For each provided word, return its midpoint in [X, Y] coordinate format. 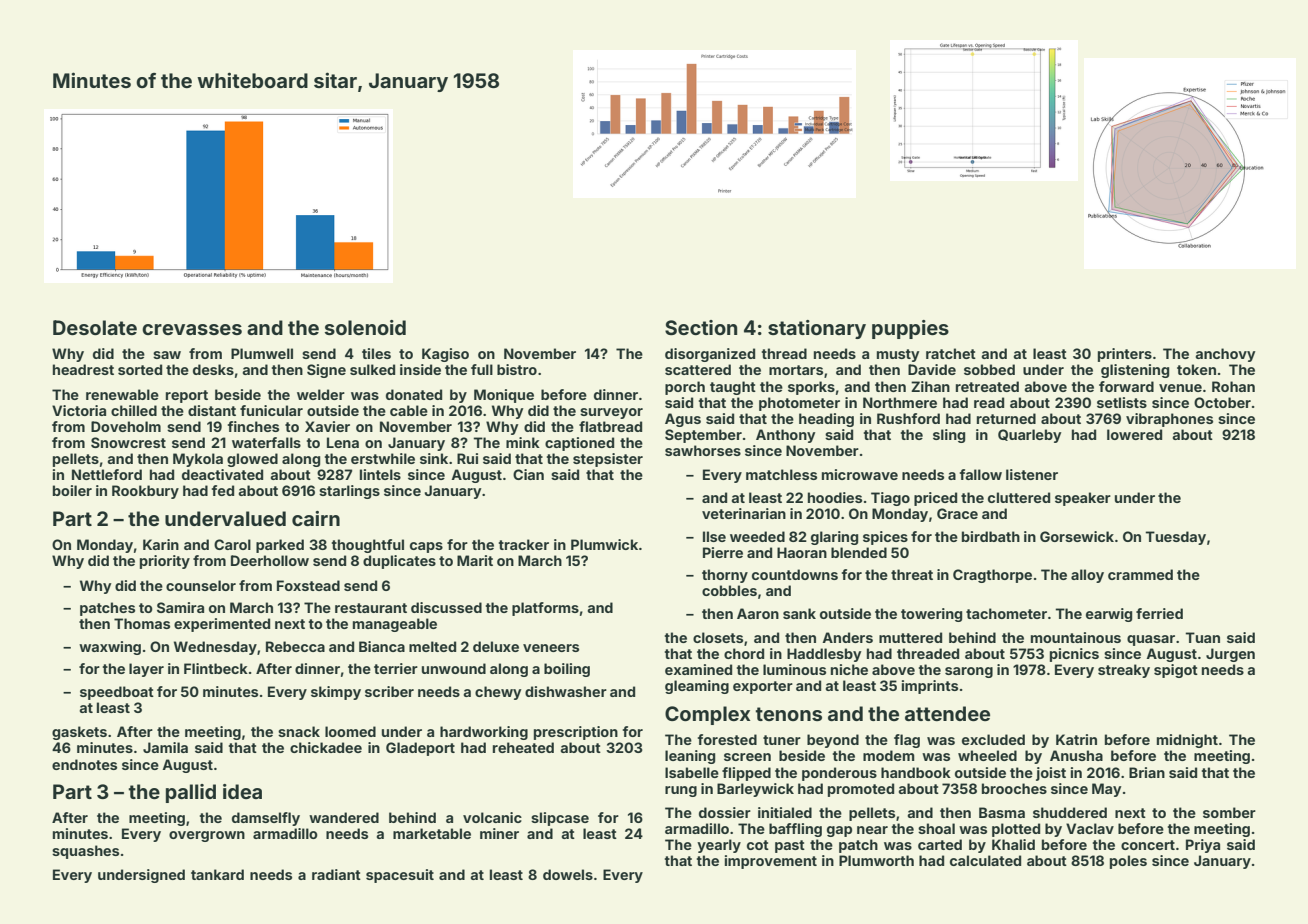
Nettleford [107, 474]
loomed [350, 731]
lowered [1134, 434]
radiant [336, 874]
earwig [1109, 615]
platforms [545, 609]
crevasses [192, 329]
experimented [222, 625]
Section [701, 327]
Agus [683, 420]
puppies [910, 329]
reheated [523, 747]
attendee [947, 713]
